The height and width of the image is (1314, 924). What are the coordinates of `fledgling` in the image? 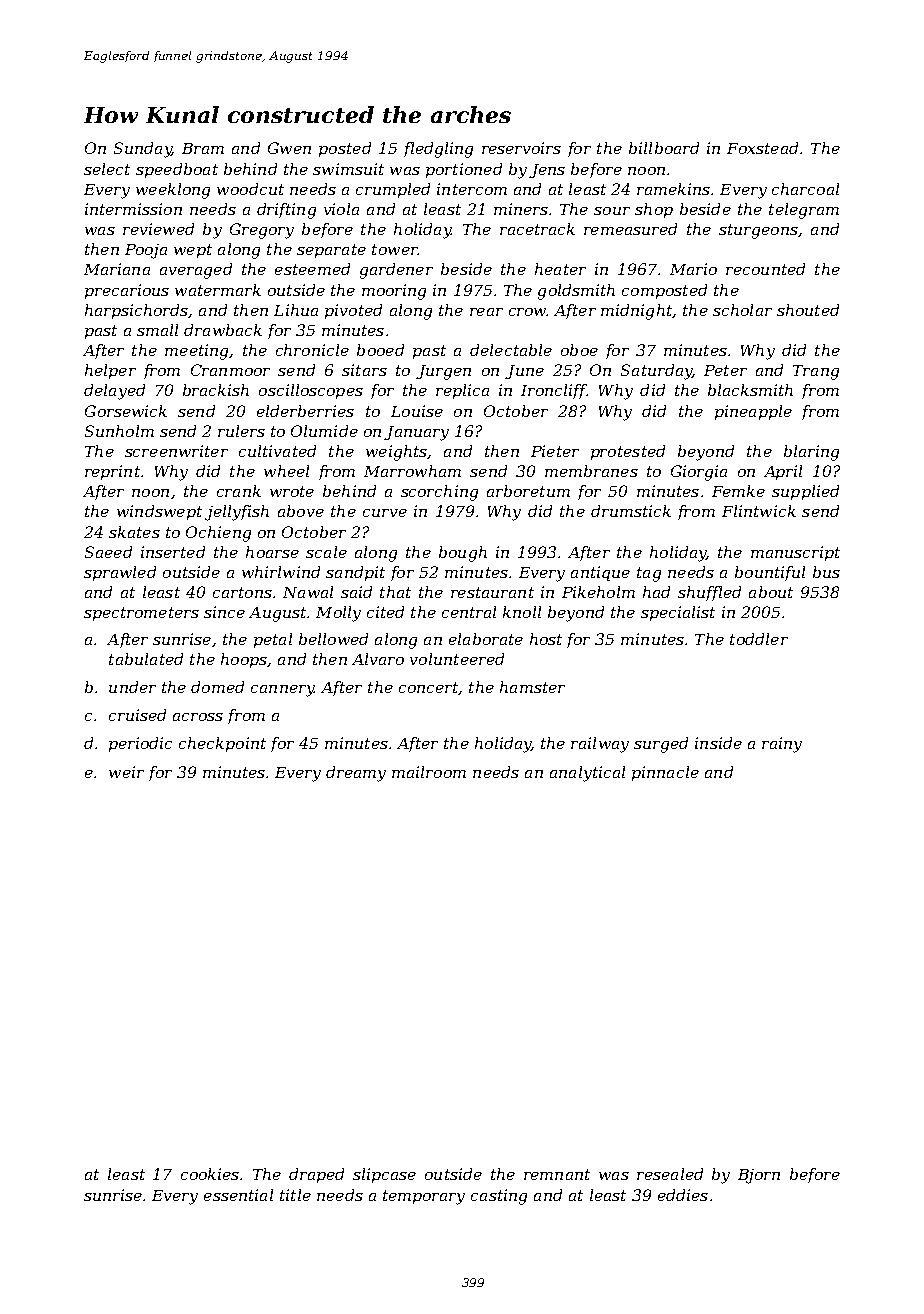 It's located at (438, 150).
